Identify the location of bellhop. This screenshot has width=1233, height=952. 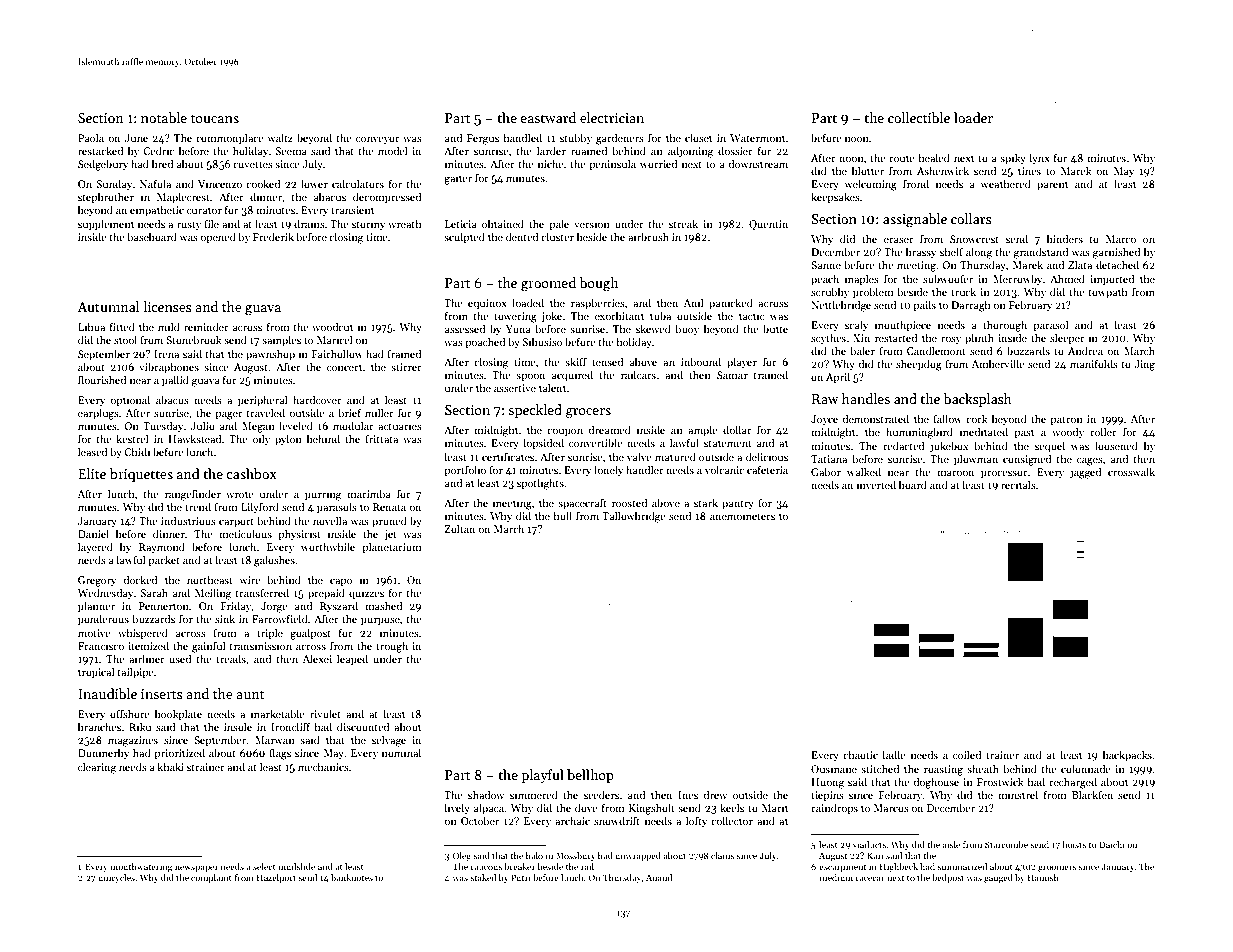
(590, 776).
